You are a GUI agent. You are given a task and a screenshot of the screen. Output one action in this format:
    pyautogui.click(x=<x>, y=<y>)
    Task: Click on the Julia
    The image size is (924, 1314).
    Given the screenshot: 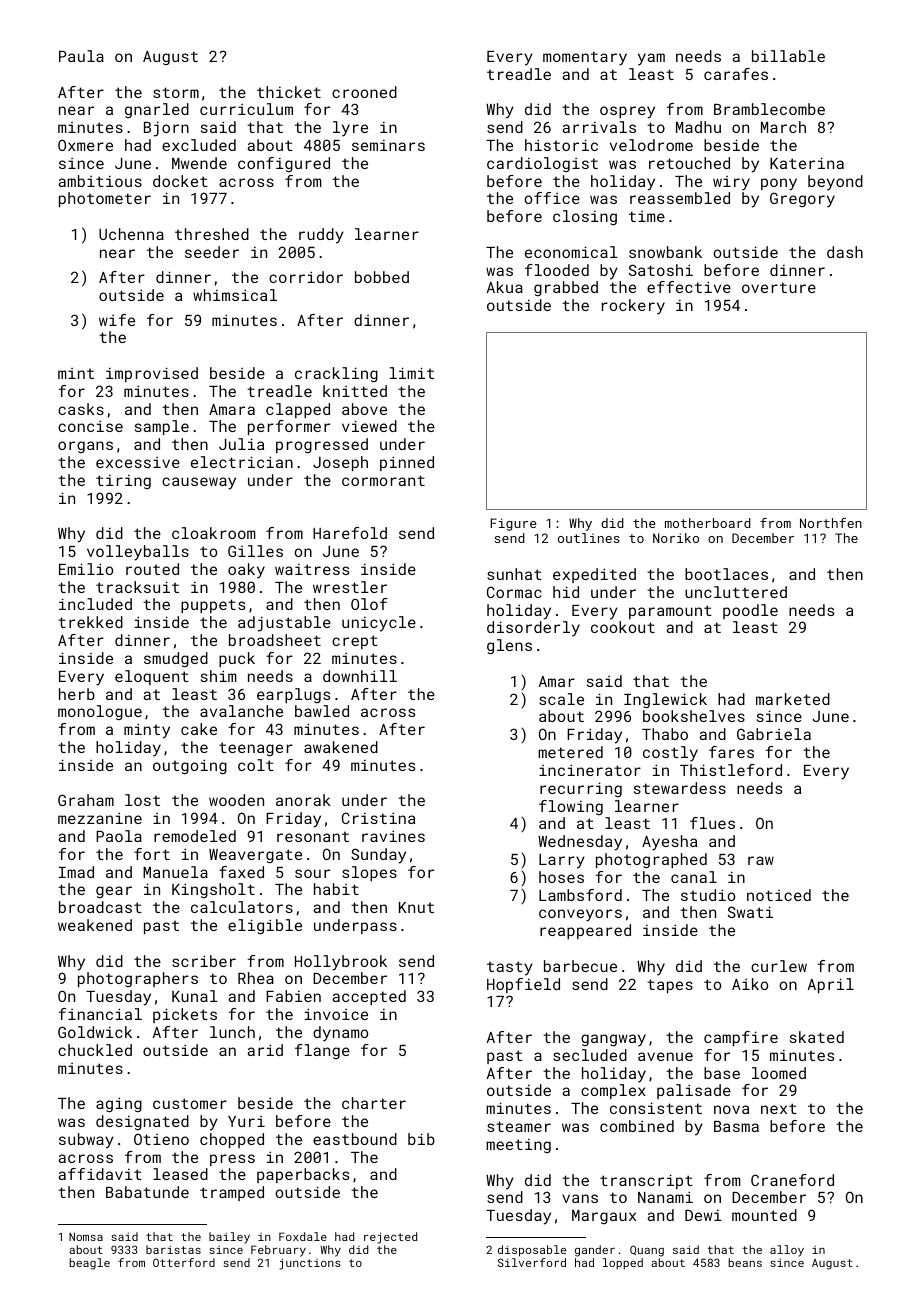 What is the action you would take?
    pyautogui.click(x=241, y=444)
